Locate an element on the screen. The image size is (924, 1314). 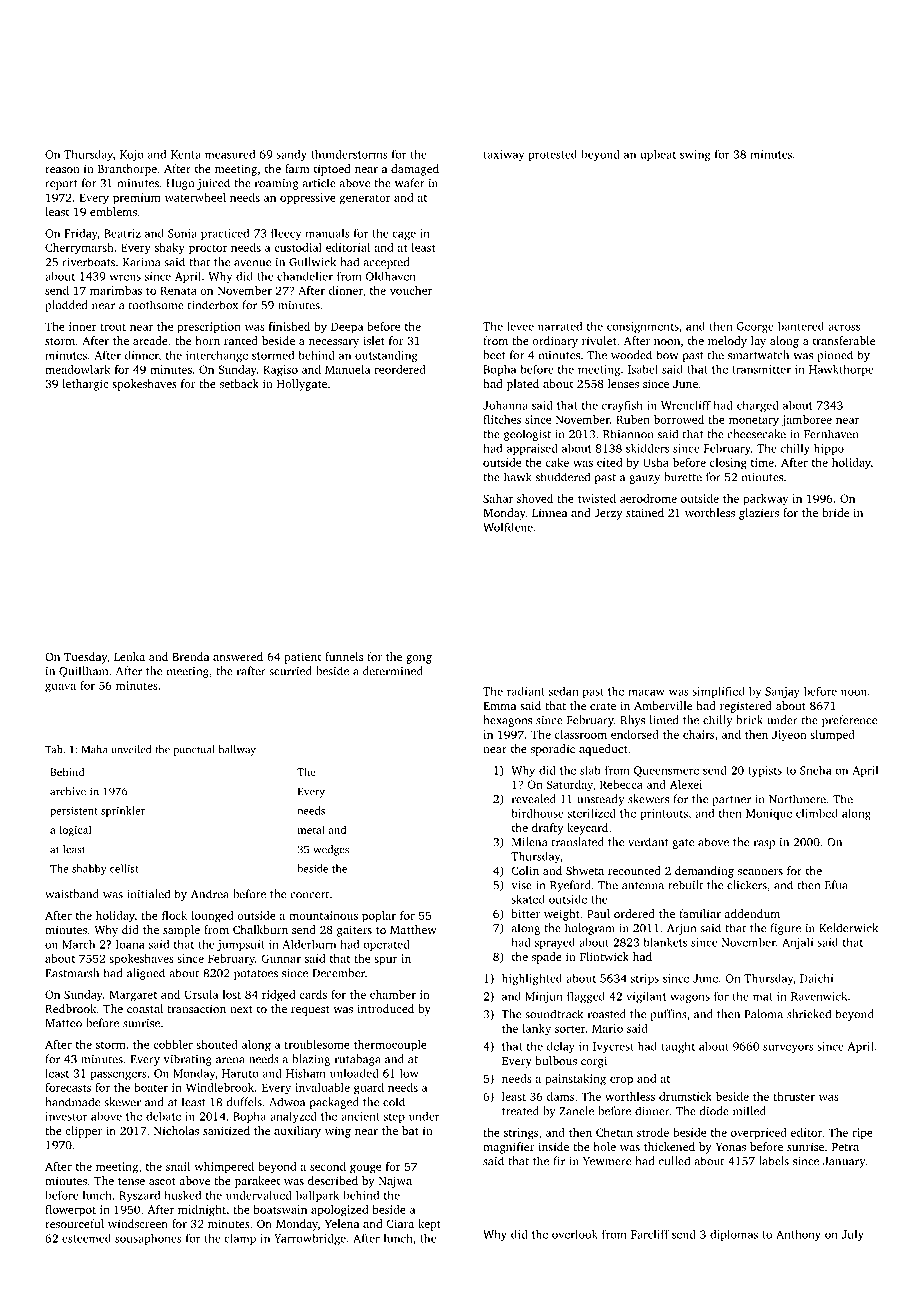
Paloma is located at coordinates (763, 1014).
